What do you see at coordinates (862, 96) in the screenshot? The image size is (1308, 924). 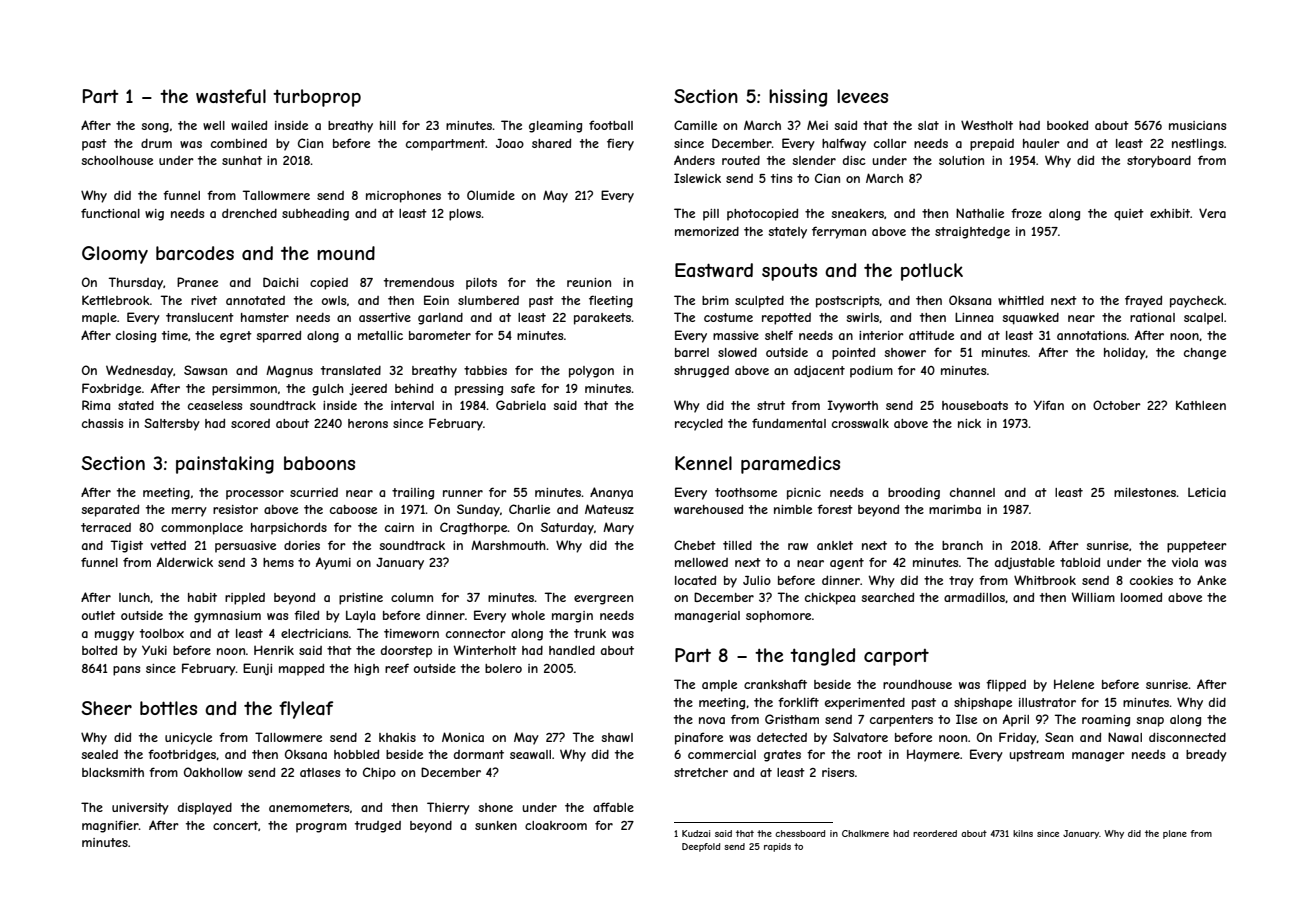 I see `levees` at bounding box center [862, 96].
